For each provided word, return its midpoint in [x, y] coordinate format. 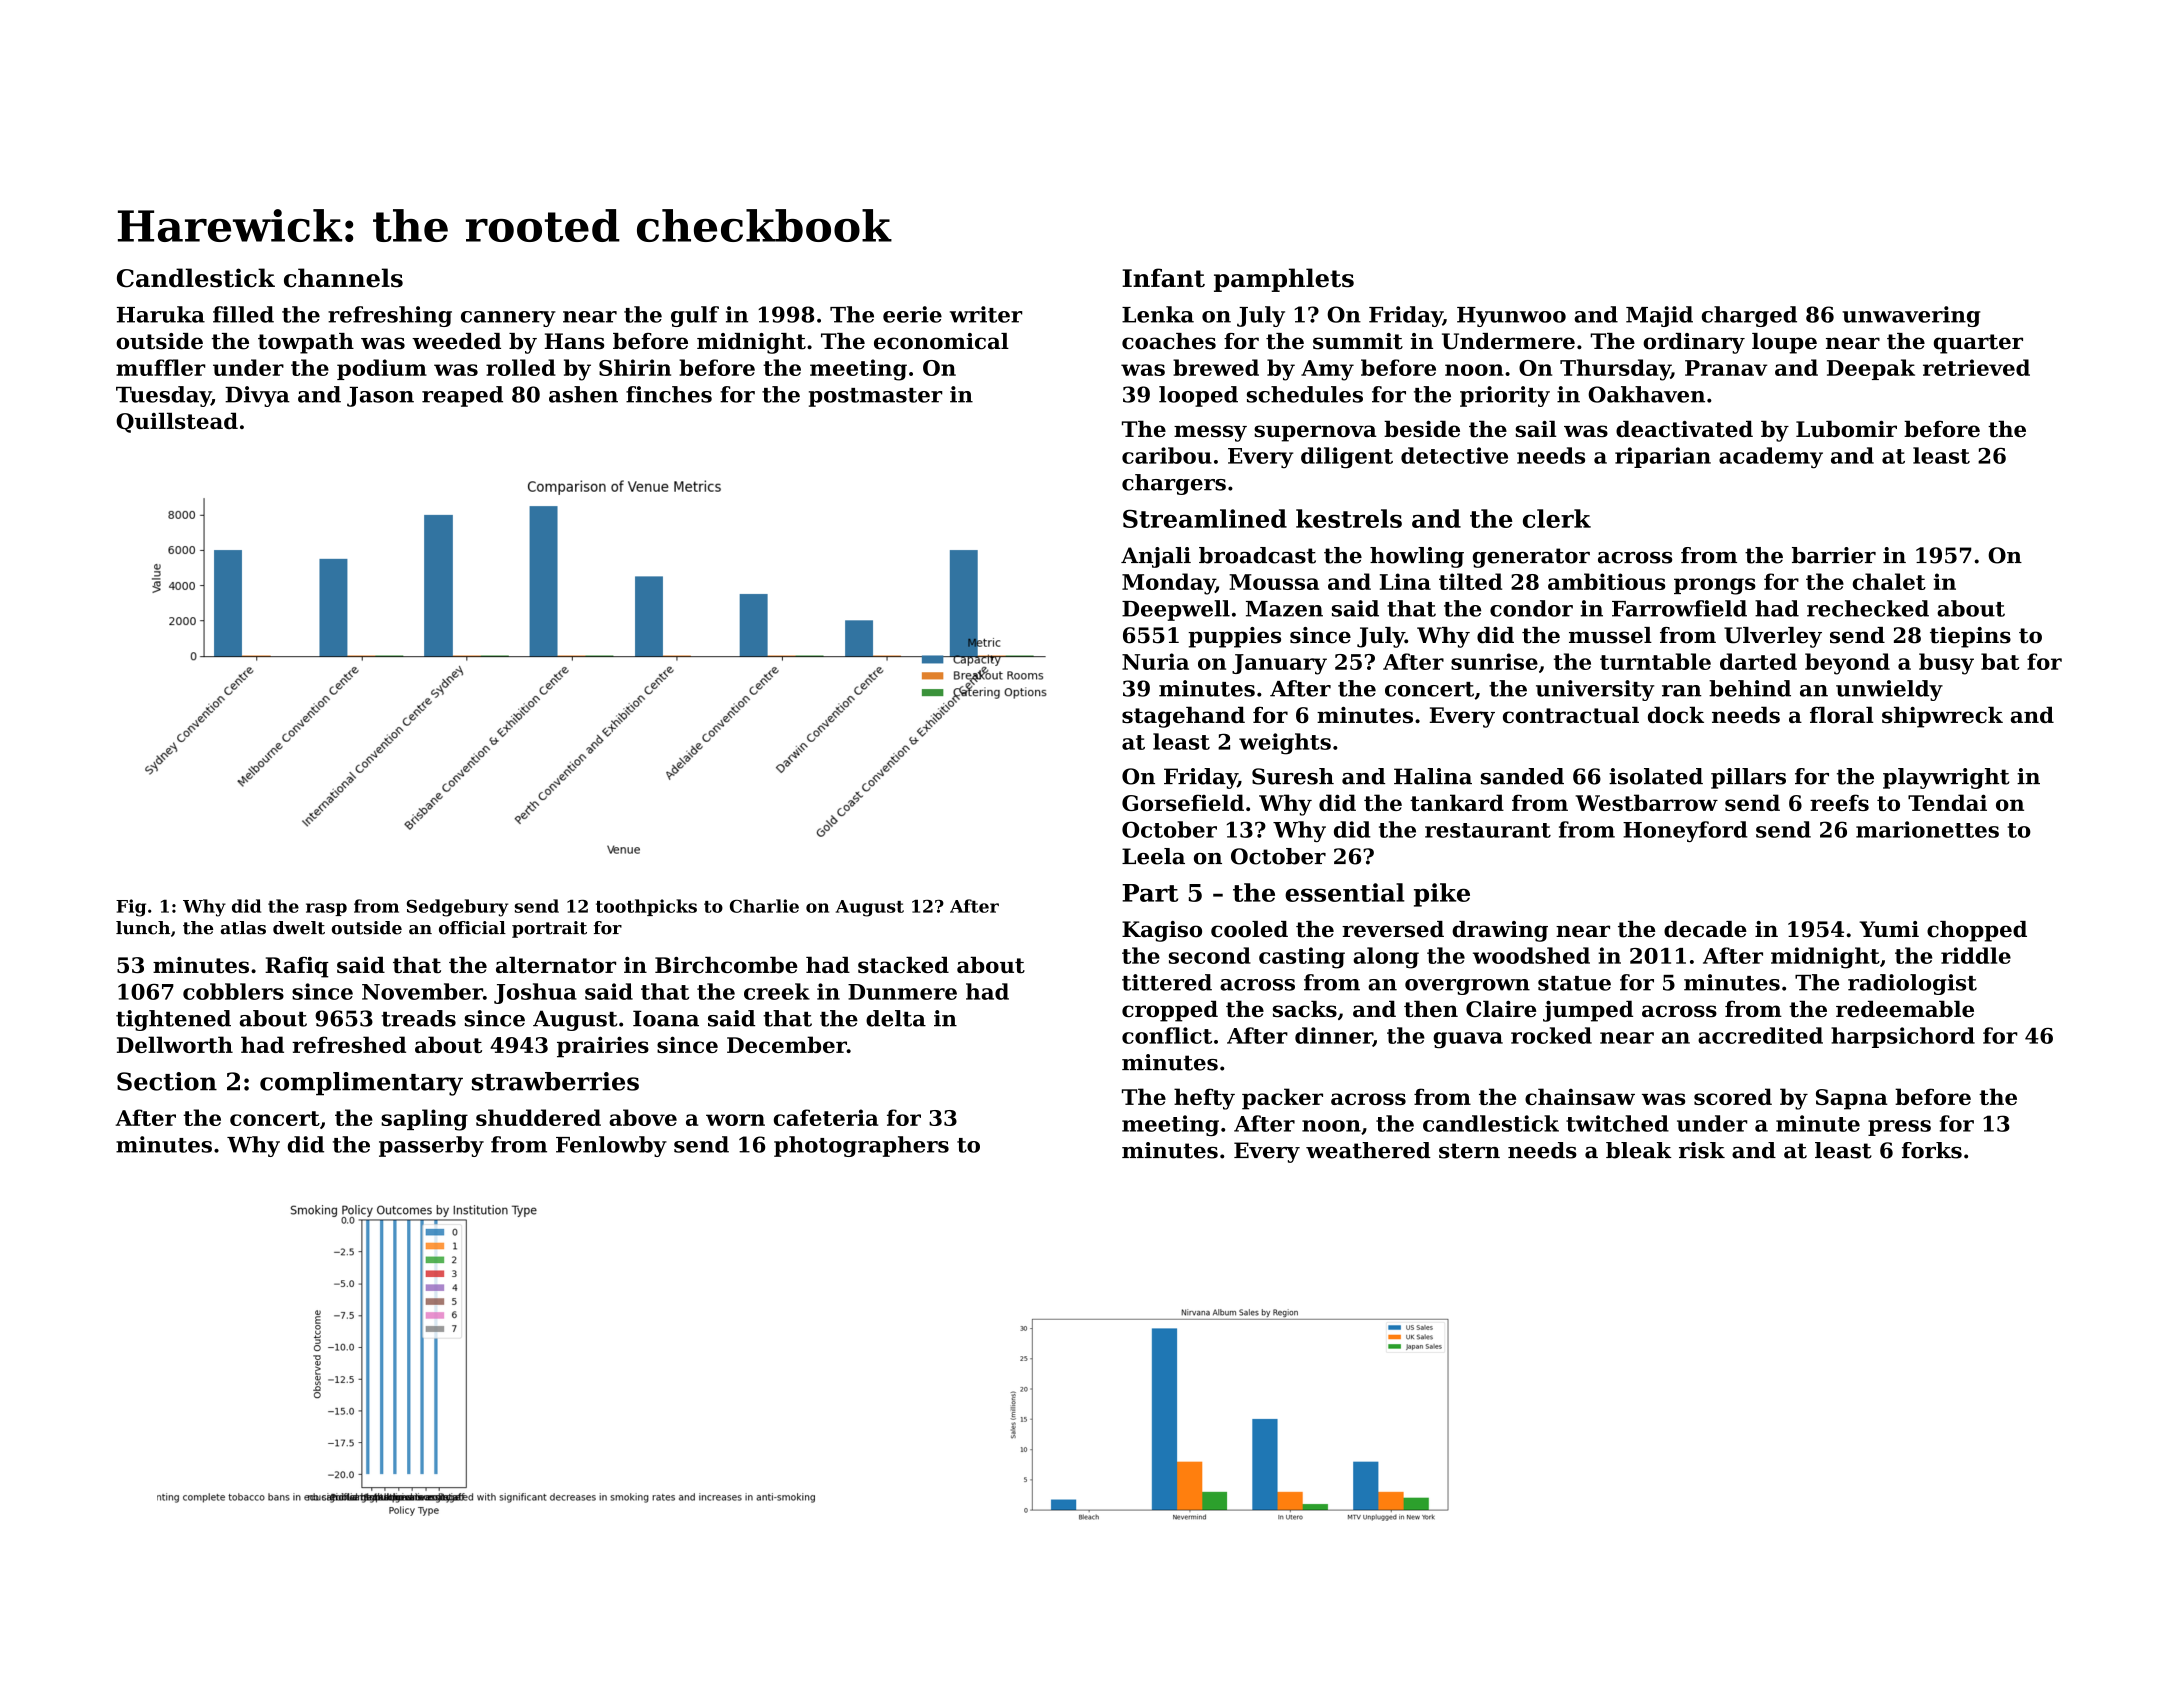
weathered [1368, 1150]
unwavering [1911, 316]
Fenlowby [611, 1146]
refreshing [390, 316]
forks [1932, 1150]
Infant [1163, 278]
